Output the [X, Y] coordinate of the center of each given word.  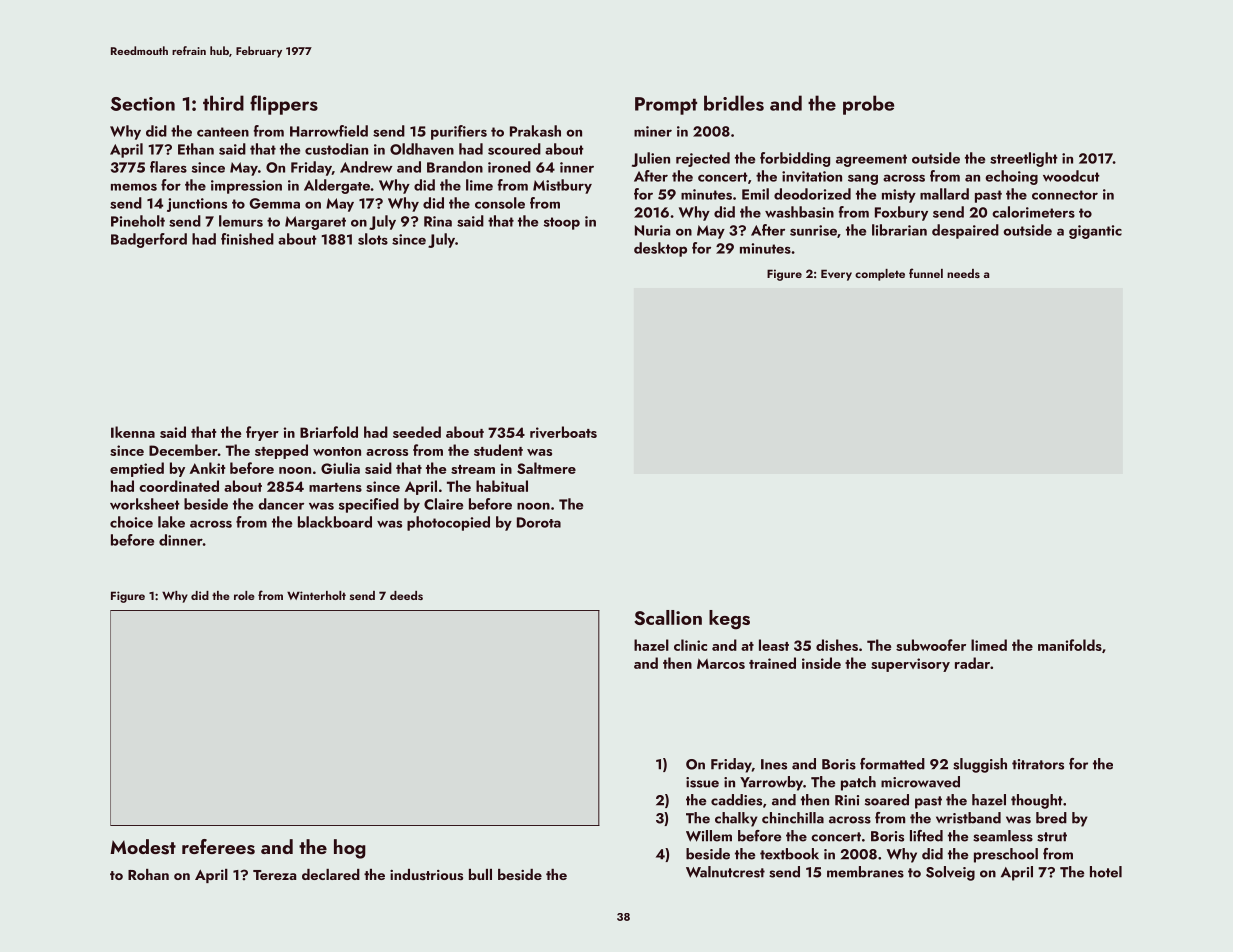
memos [134, 187]
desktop [660, 249]
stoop [562, 223]
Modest [143, 847]
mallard [944, 194]
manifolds [1070, 645]
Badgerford [149, 240]
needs [963, 273]
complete [880, 275]
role [244, 595]
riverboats [563, 432]
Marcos [721, 663]
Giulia [340, 468]
